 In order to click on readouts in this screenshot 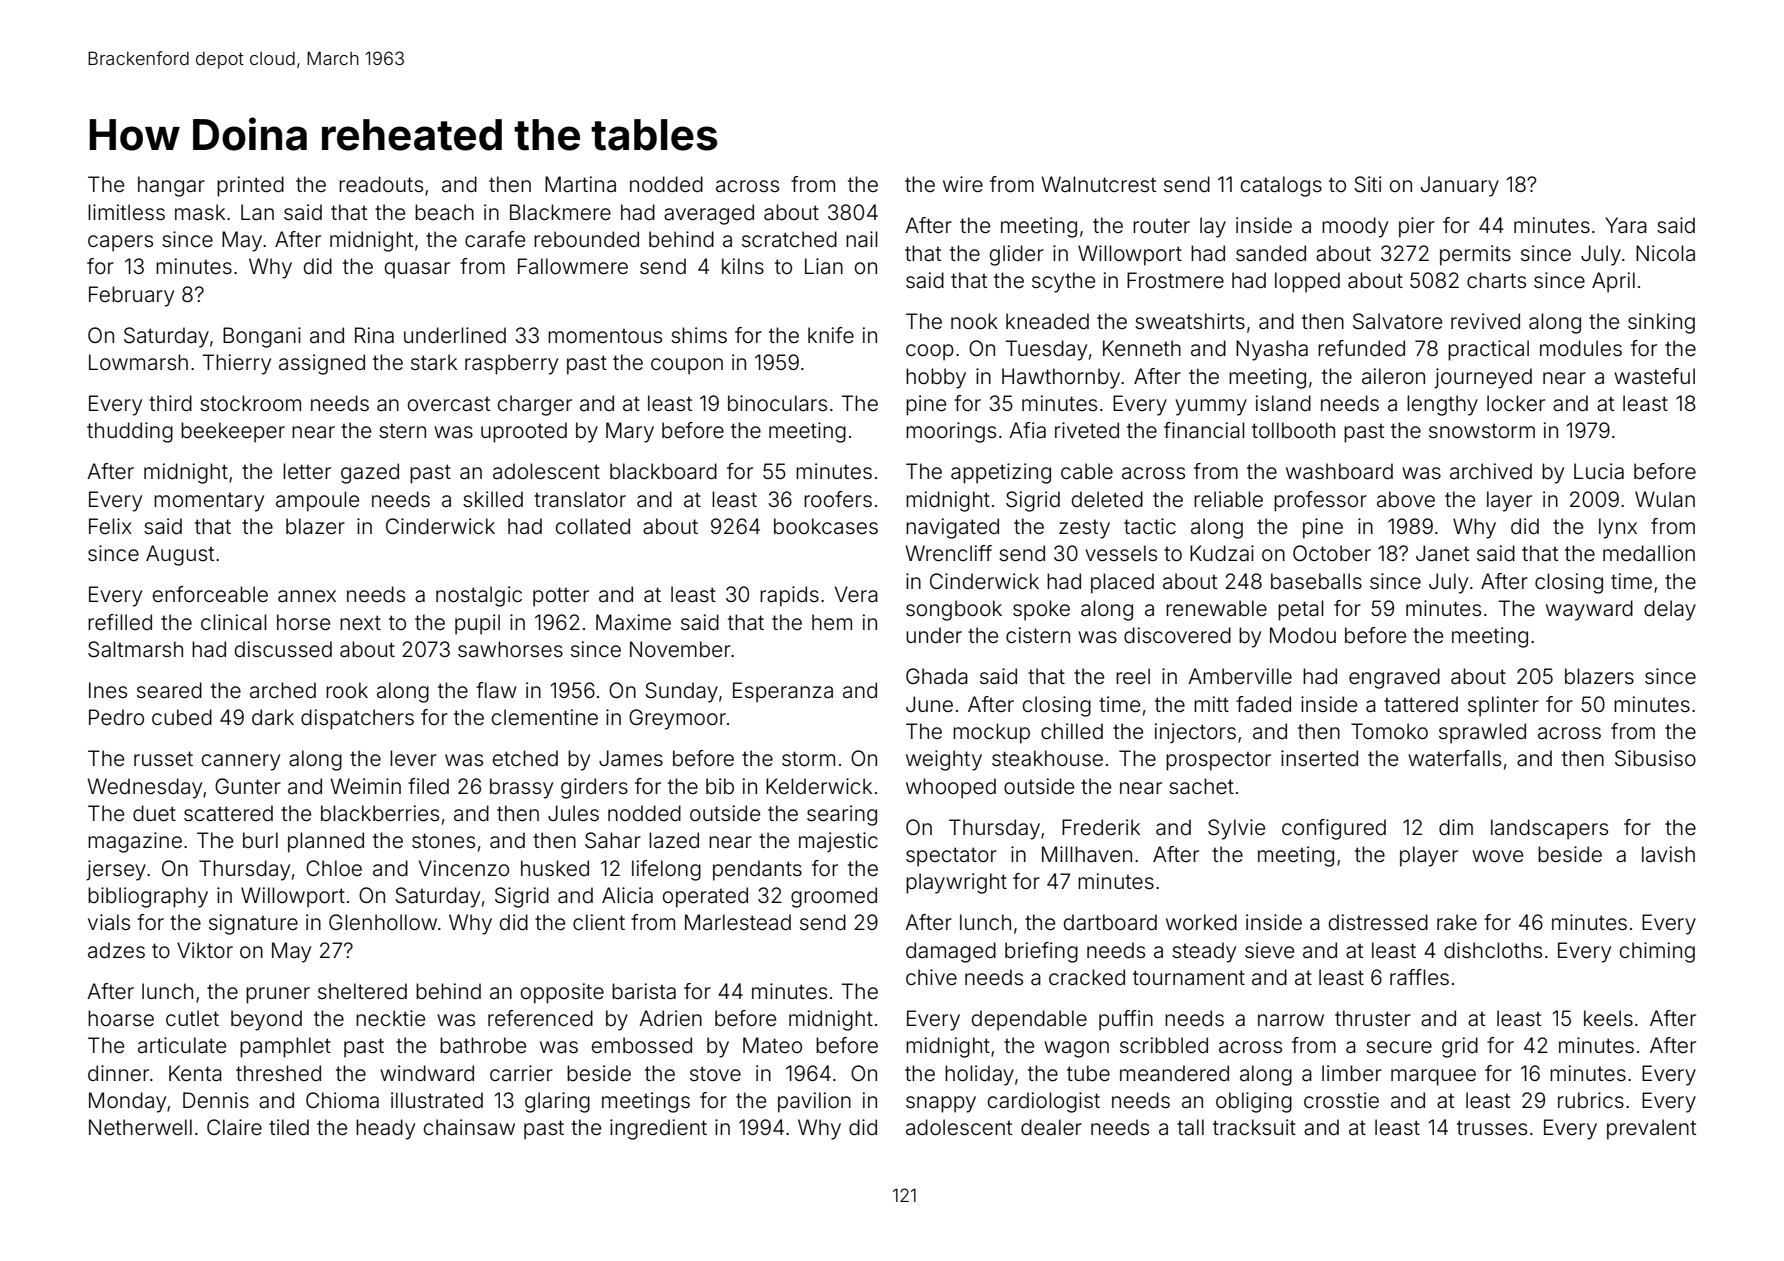, I will do `click(381, 184)`.
